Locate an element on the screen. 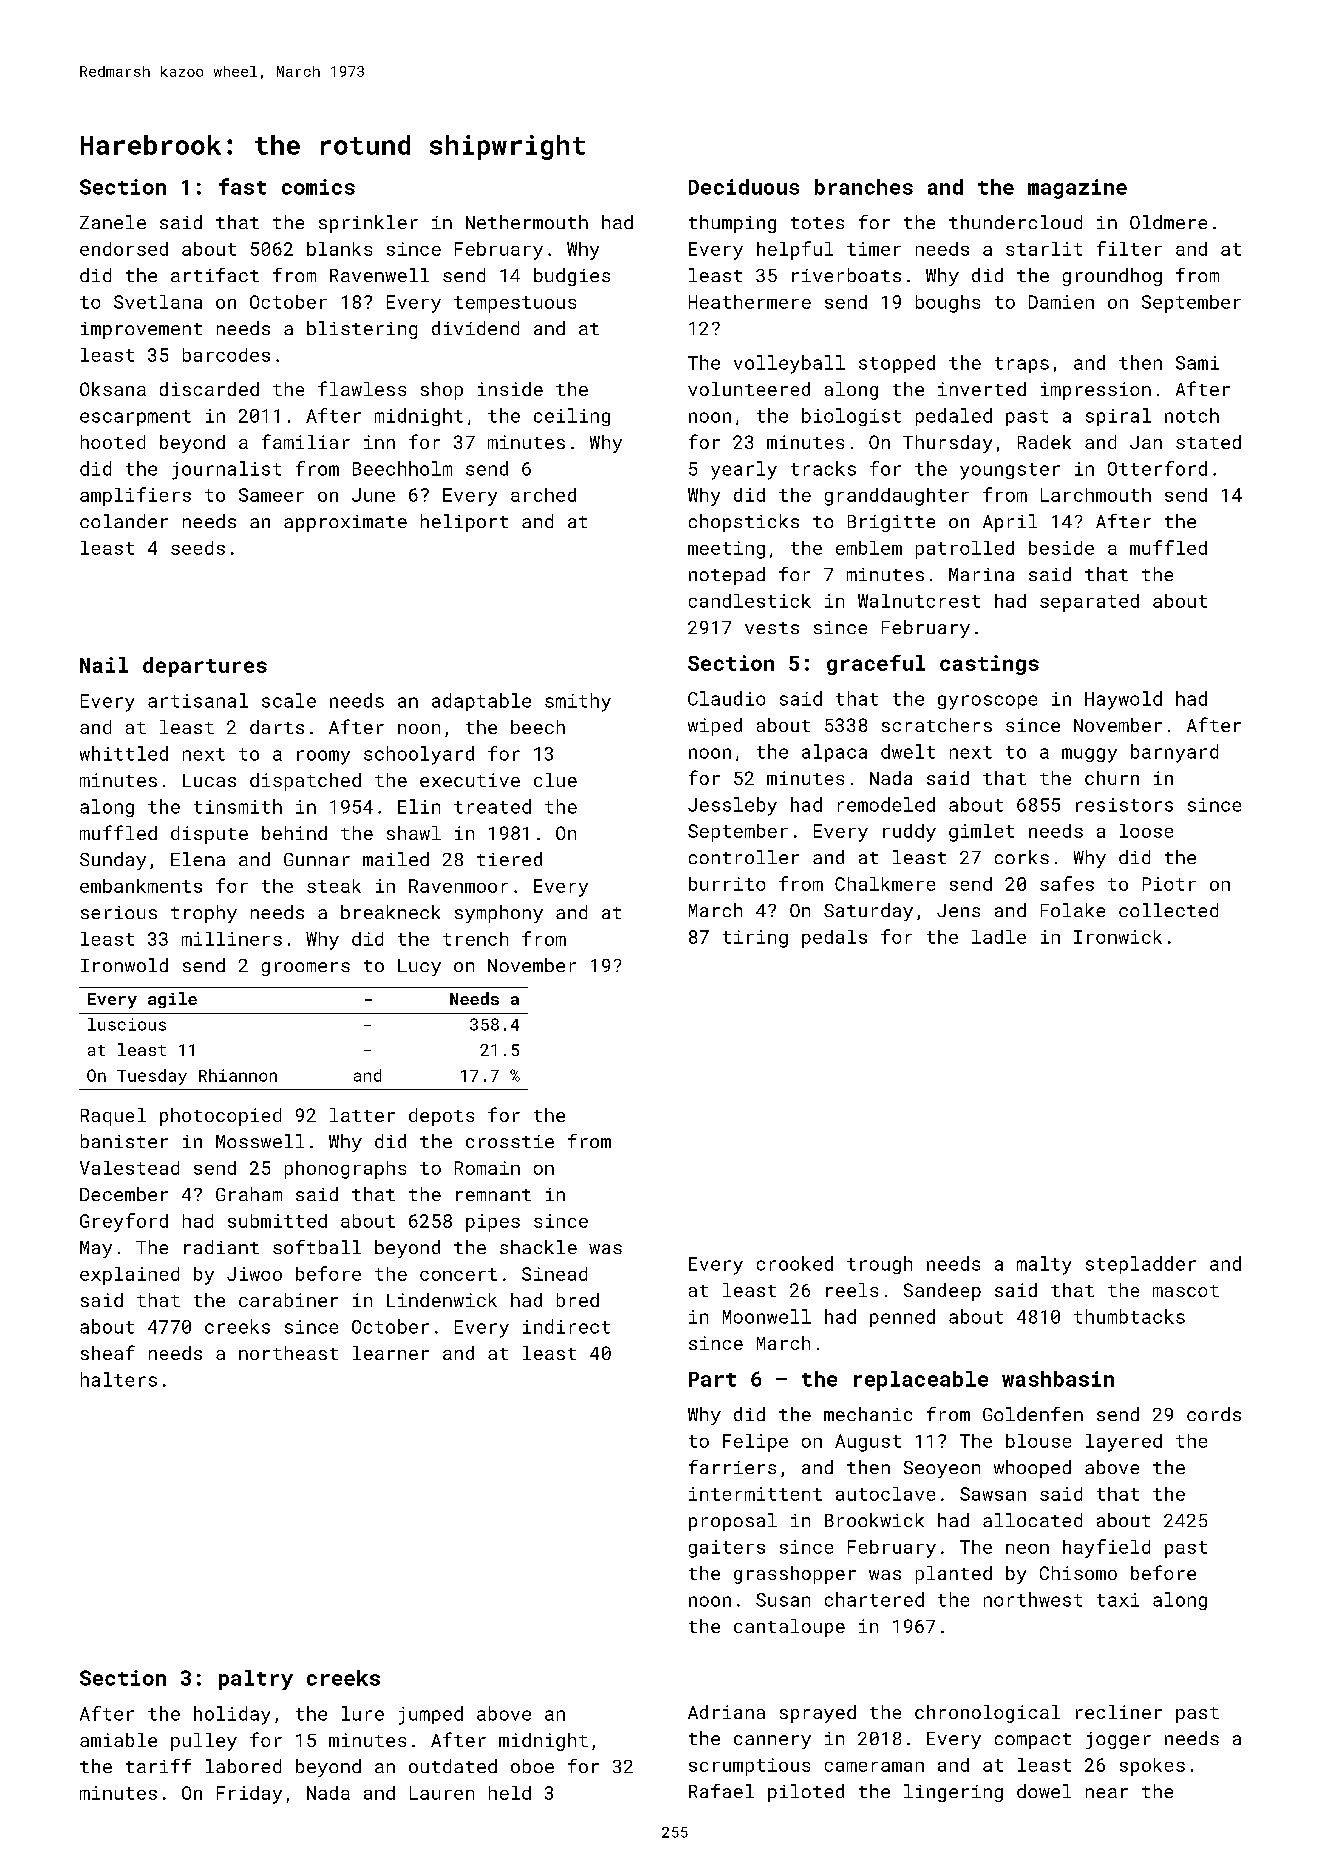 The image size is (1323, 1872). mechanic is located at coordinates (868, 1414).
